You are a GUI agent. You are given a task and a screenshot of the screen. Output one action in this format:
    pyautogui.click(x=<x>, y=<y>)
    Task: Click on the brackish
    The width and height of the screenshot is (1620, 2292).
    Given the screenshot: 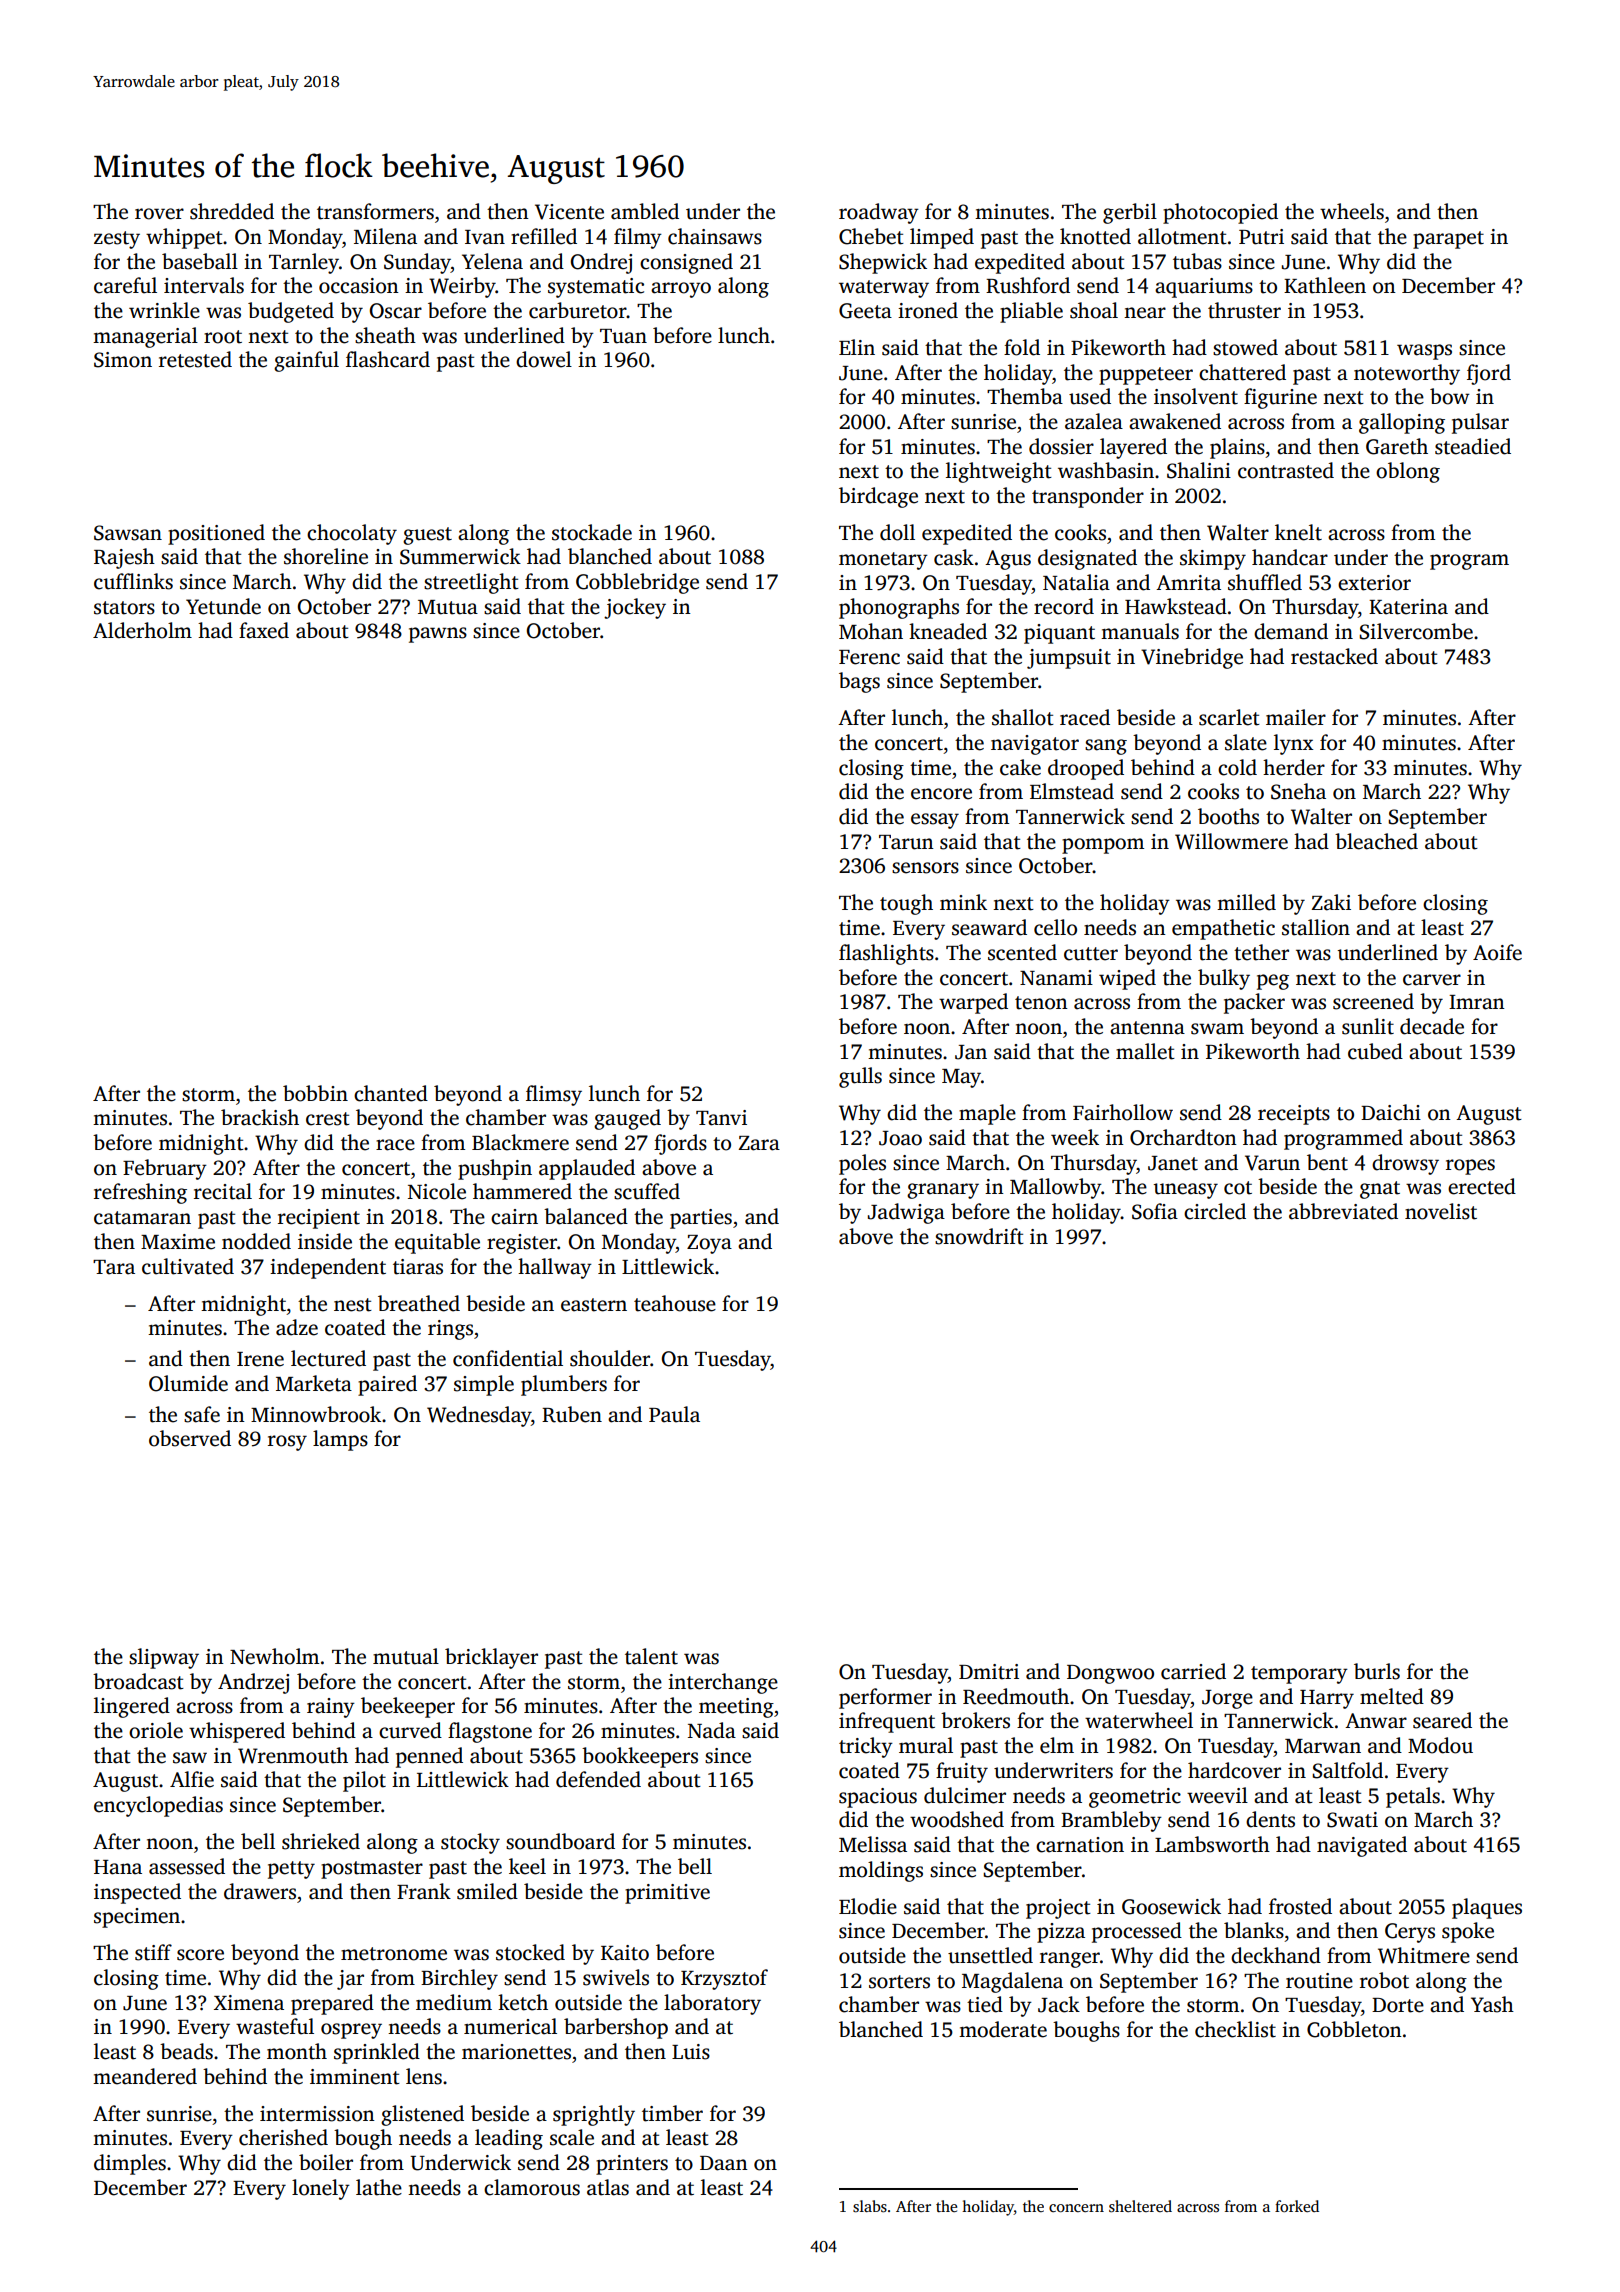 What is the action you would take?
    pyautogui.click(x=260, y=1117)
